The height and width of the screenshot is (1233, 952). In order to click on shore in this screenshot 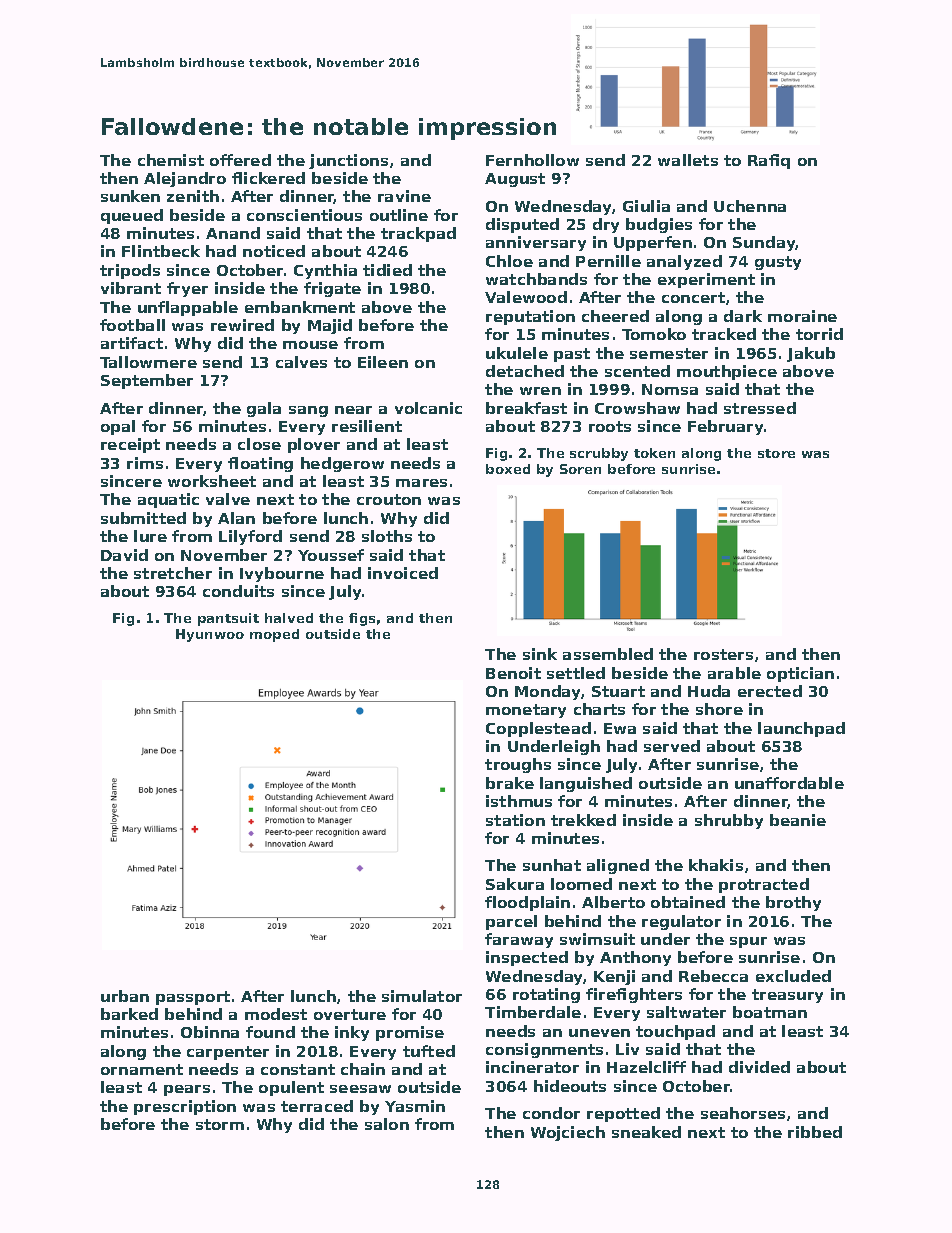, I will do `click(719, 709)`.
